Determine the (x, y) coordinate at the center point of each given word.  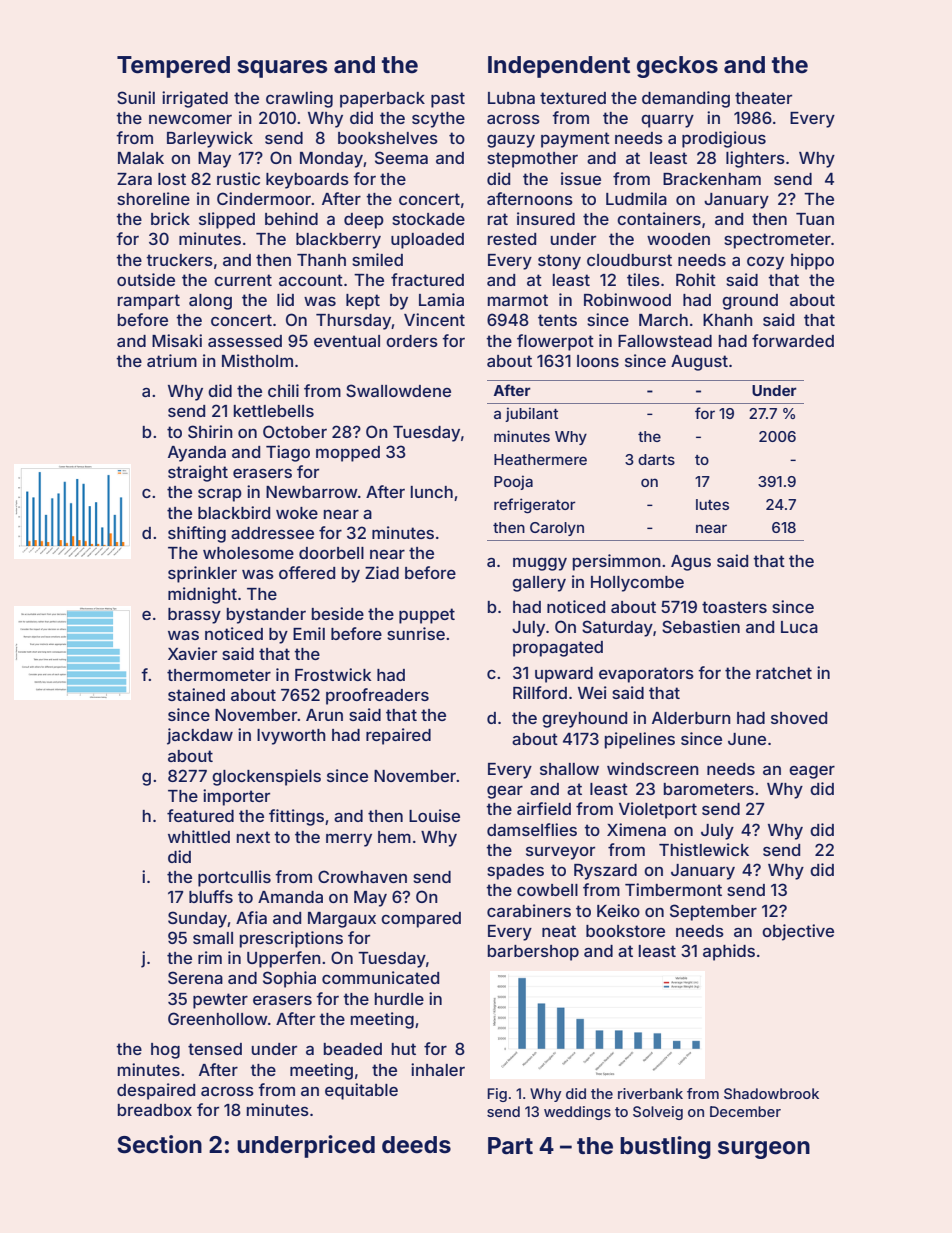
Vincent (434, 319)
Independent (559, 67)
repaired (398, 736)
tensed (215, 1049)
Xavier (192, 653)
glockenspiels (266, 777)
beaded (353, 1049)
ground (750, 302)
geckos (677, 67)
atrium (172, 360)
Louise (434, 815)
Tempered (173, 67)
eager (812, 772)
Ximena (636, 829)
